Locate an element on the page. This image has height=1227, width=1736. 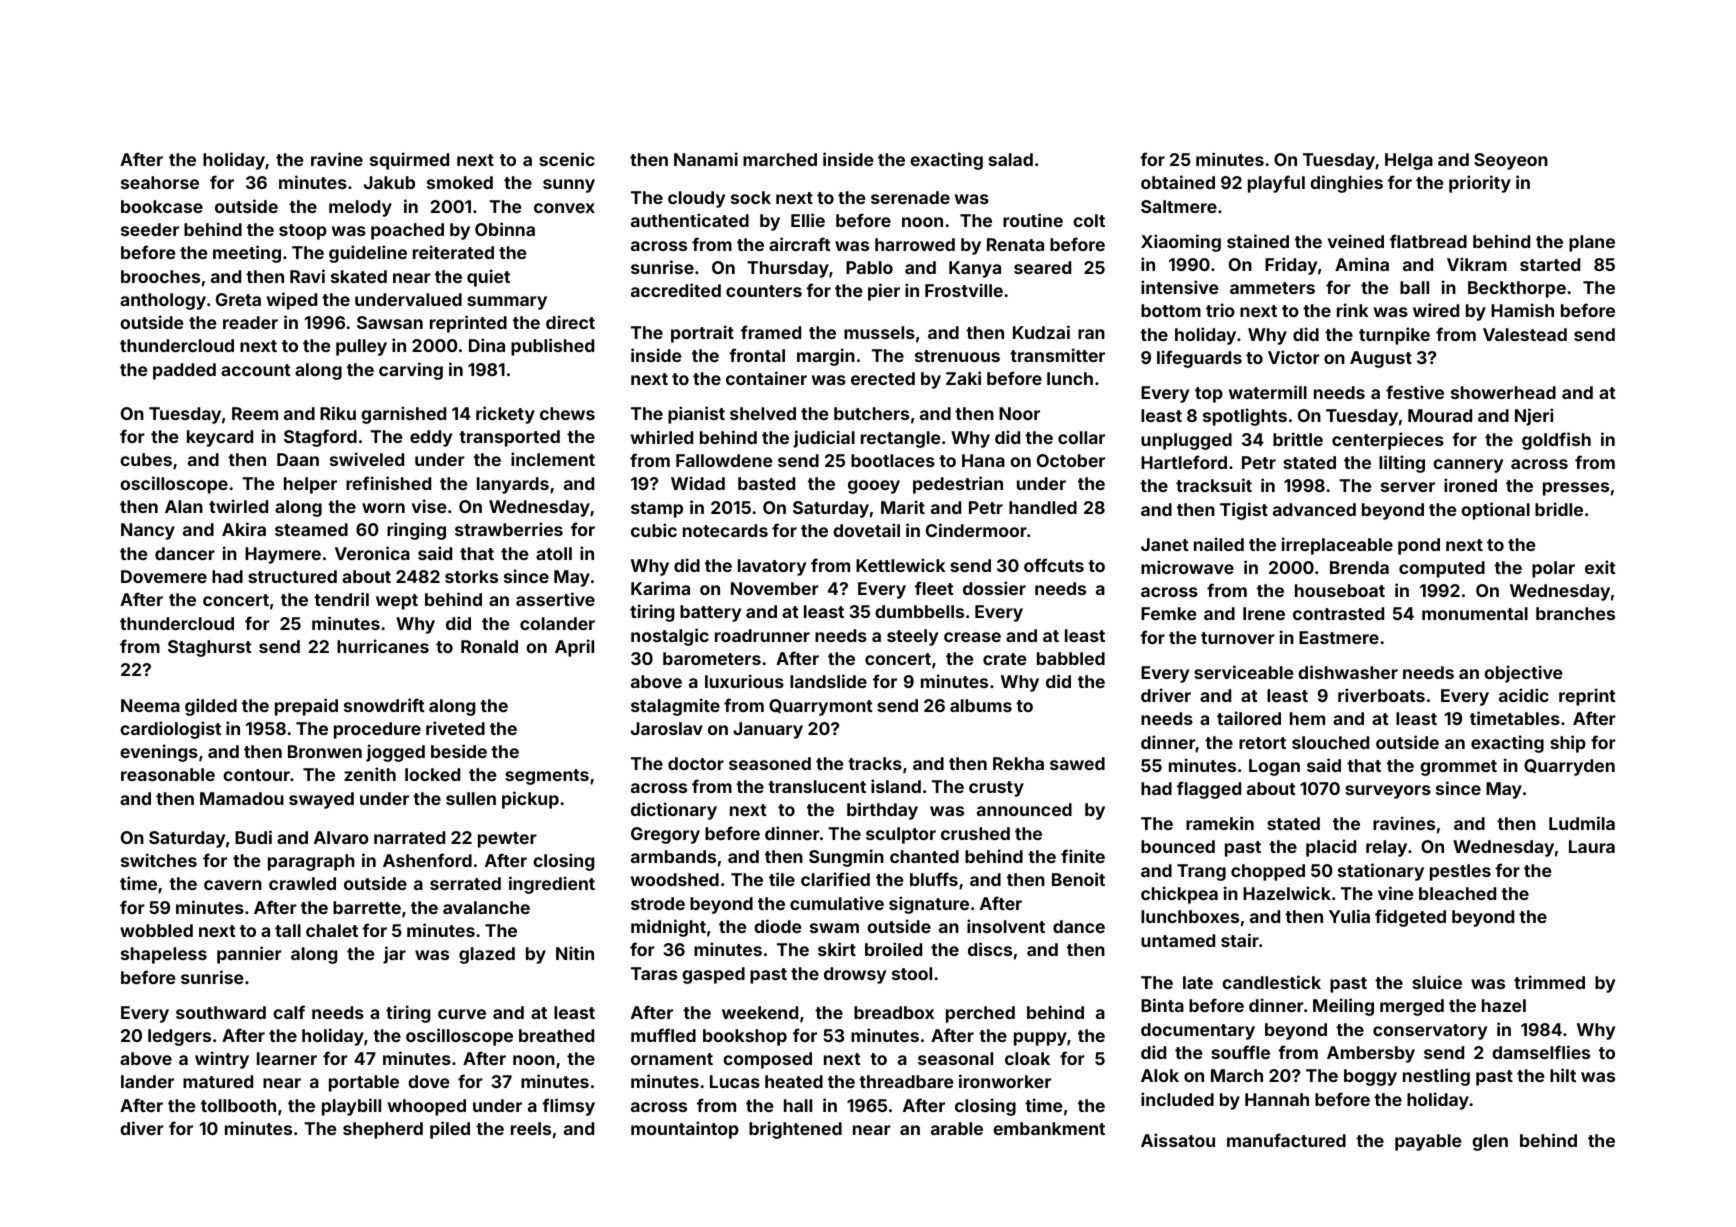
tailored is located at coordinates (1249, 718).
